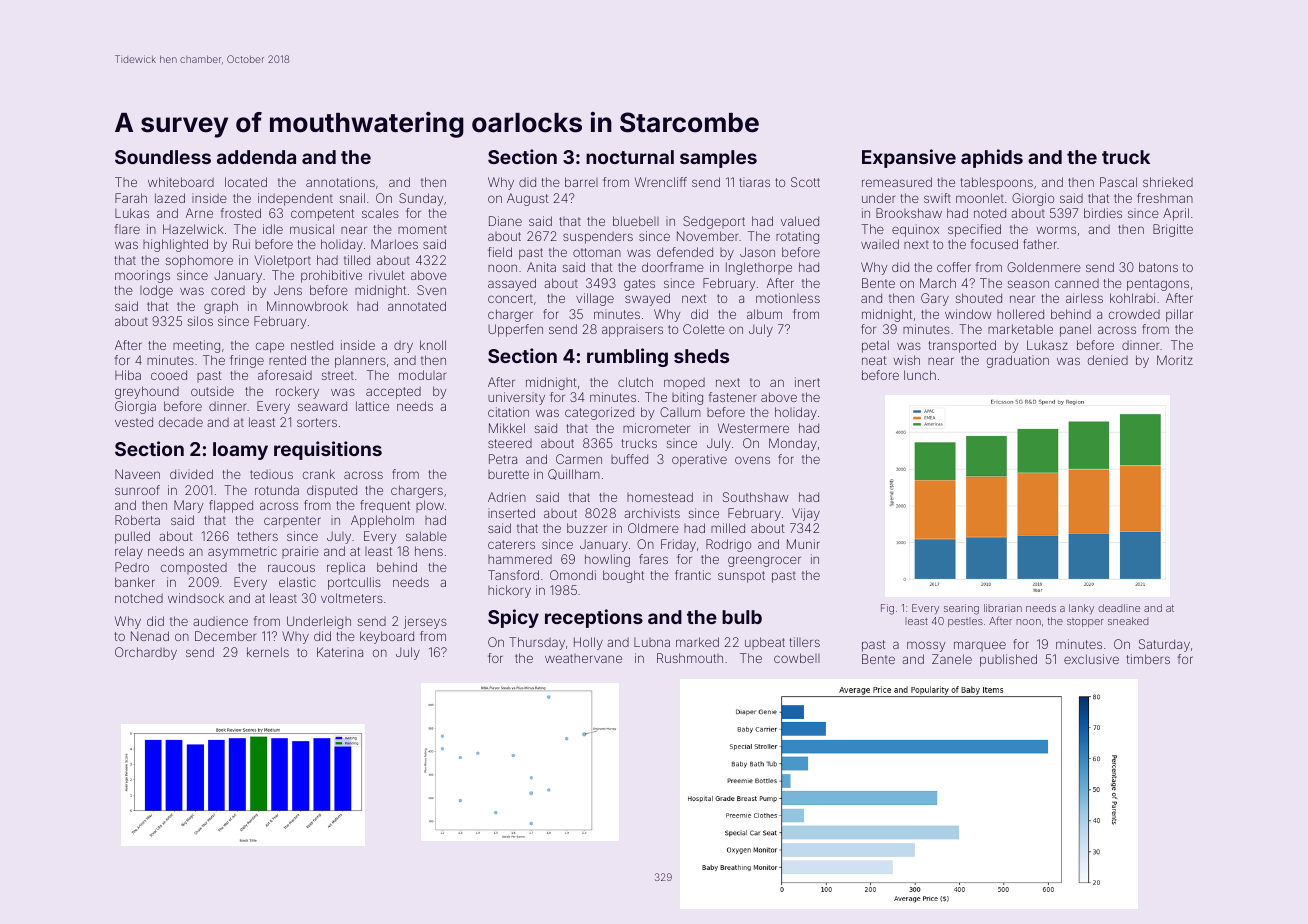  What do you see at coordinates (764, 314) in the screenshot?
I see `album` at bounding box center [764, 314].
